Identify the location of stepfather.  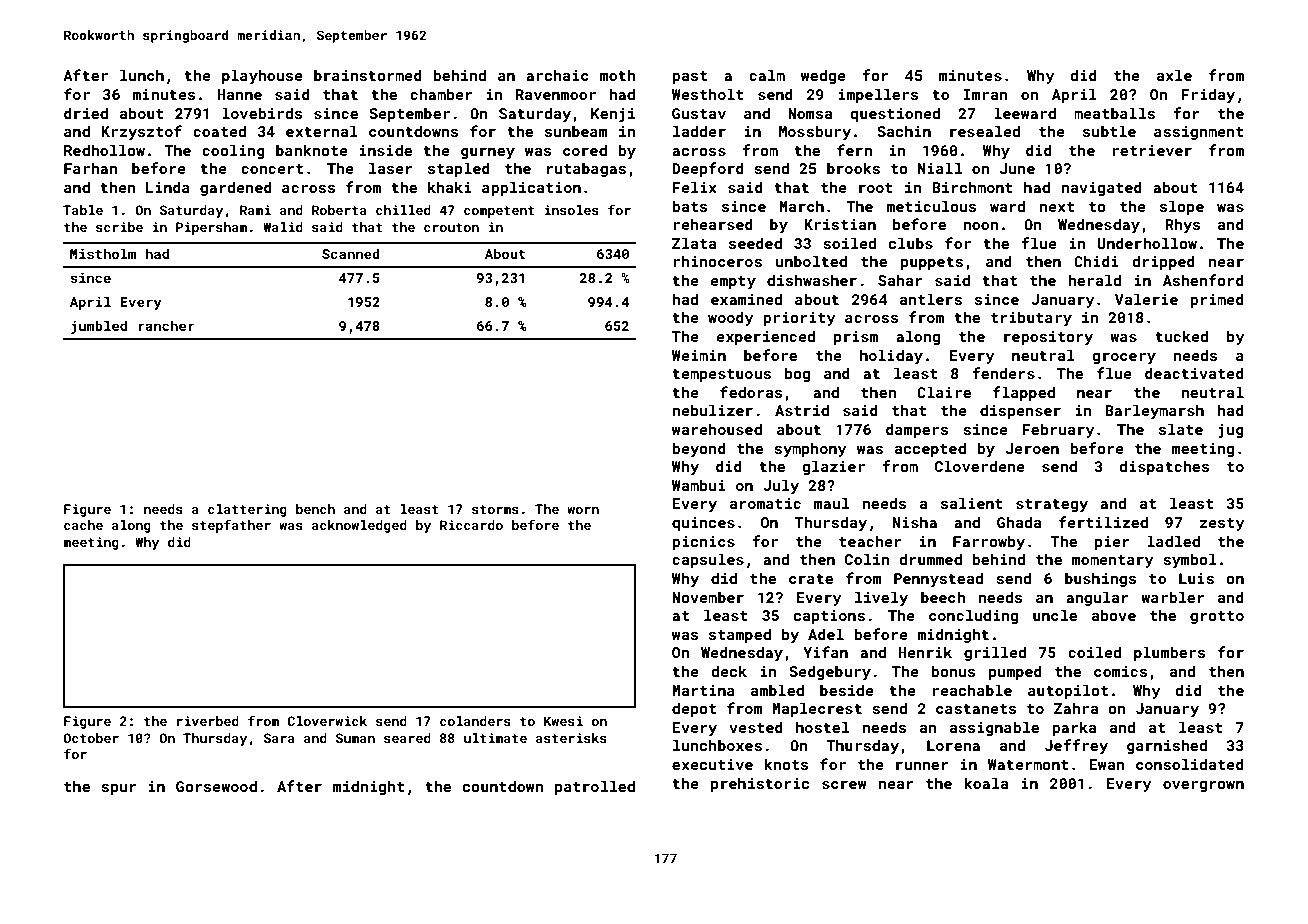
(231, 526).
